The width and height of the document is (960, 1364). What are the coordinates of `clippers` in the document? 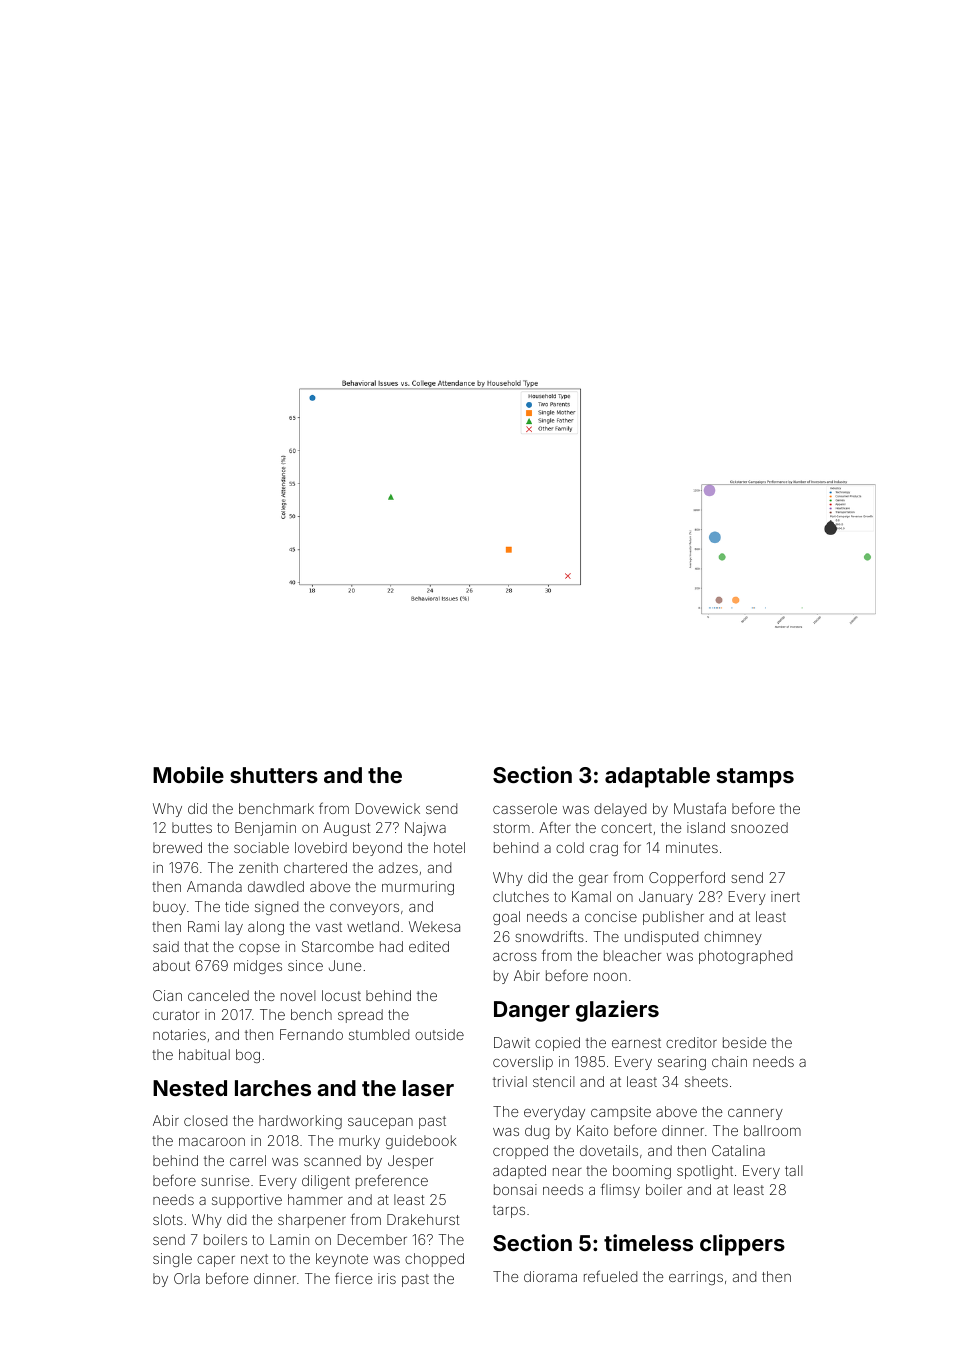 It's located at (742, 1245).
